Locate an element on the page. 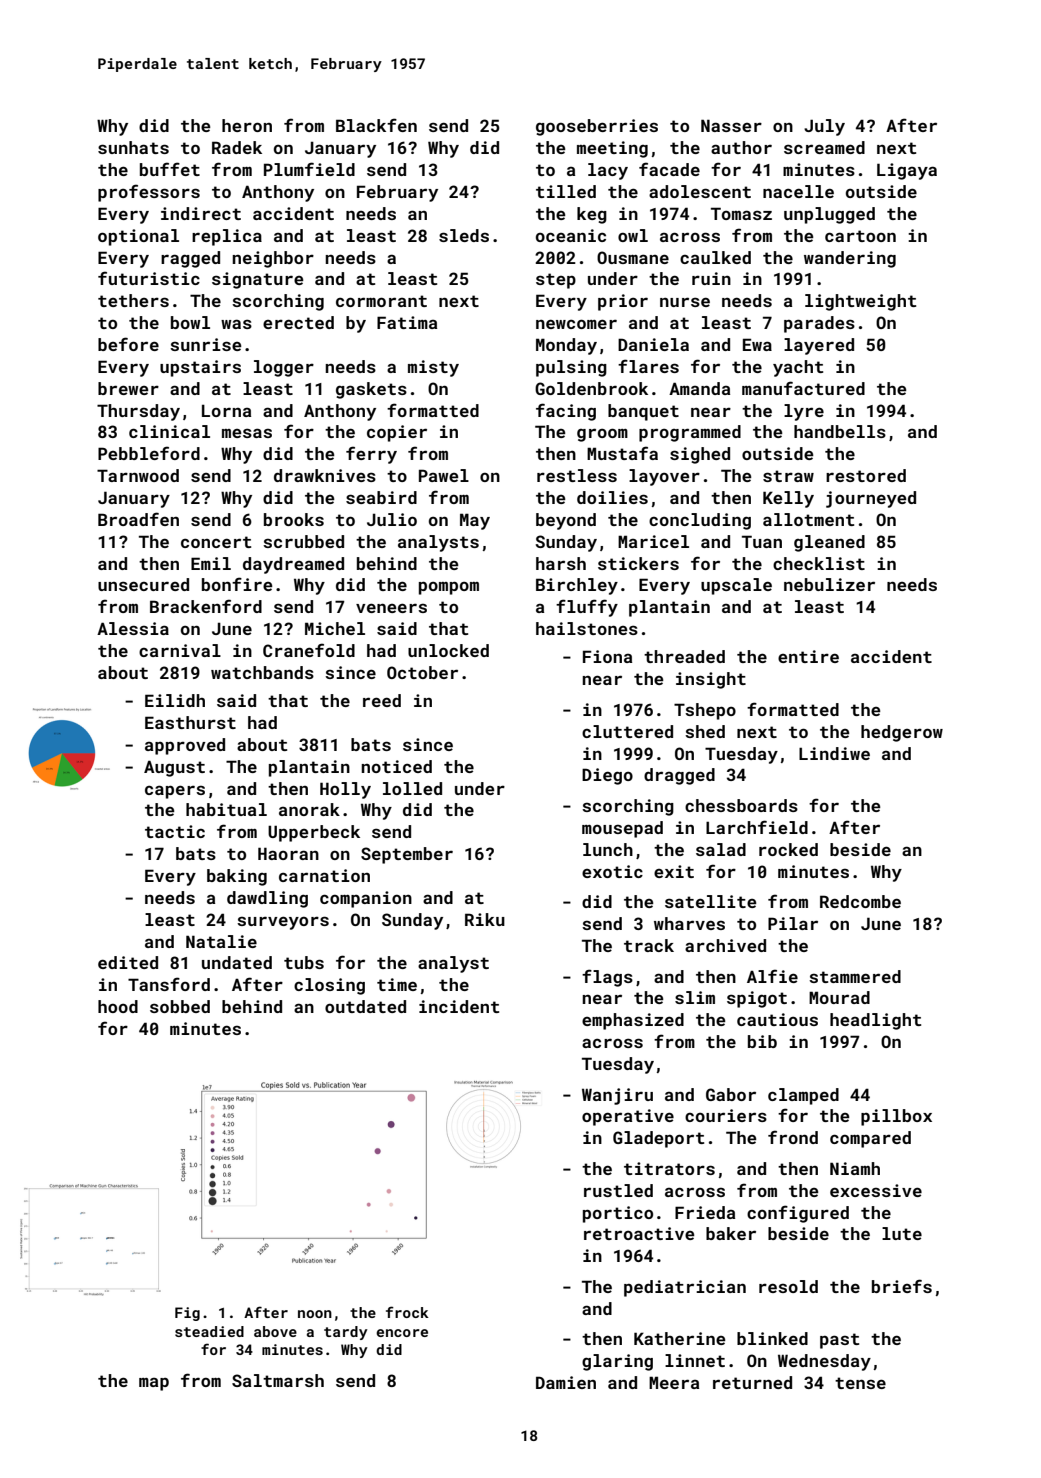 The width and height of the document is (1041, 1478). entire is located at coordinates (808, 656).
